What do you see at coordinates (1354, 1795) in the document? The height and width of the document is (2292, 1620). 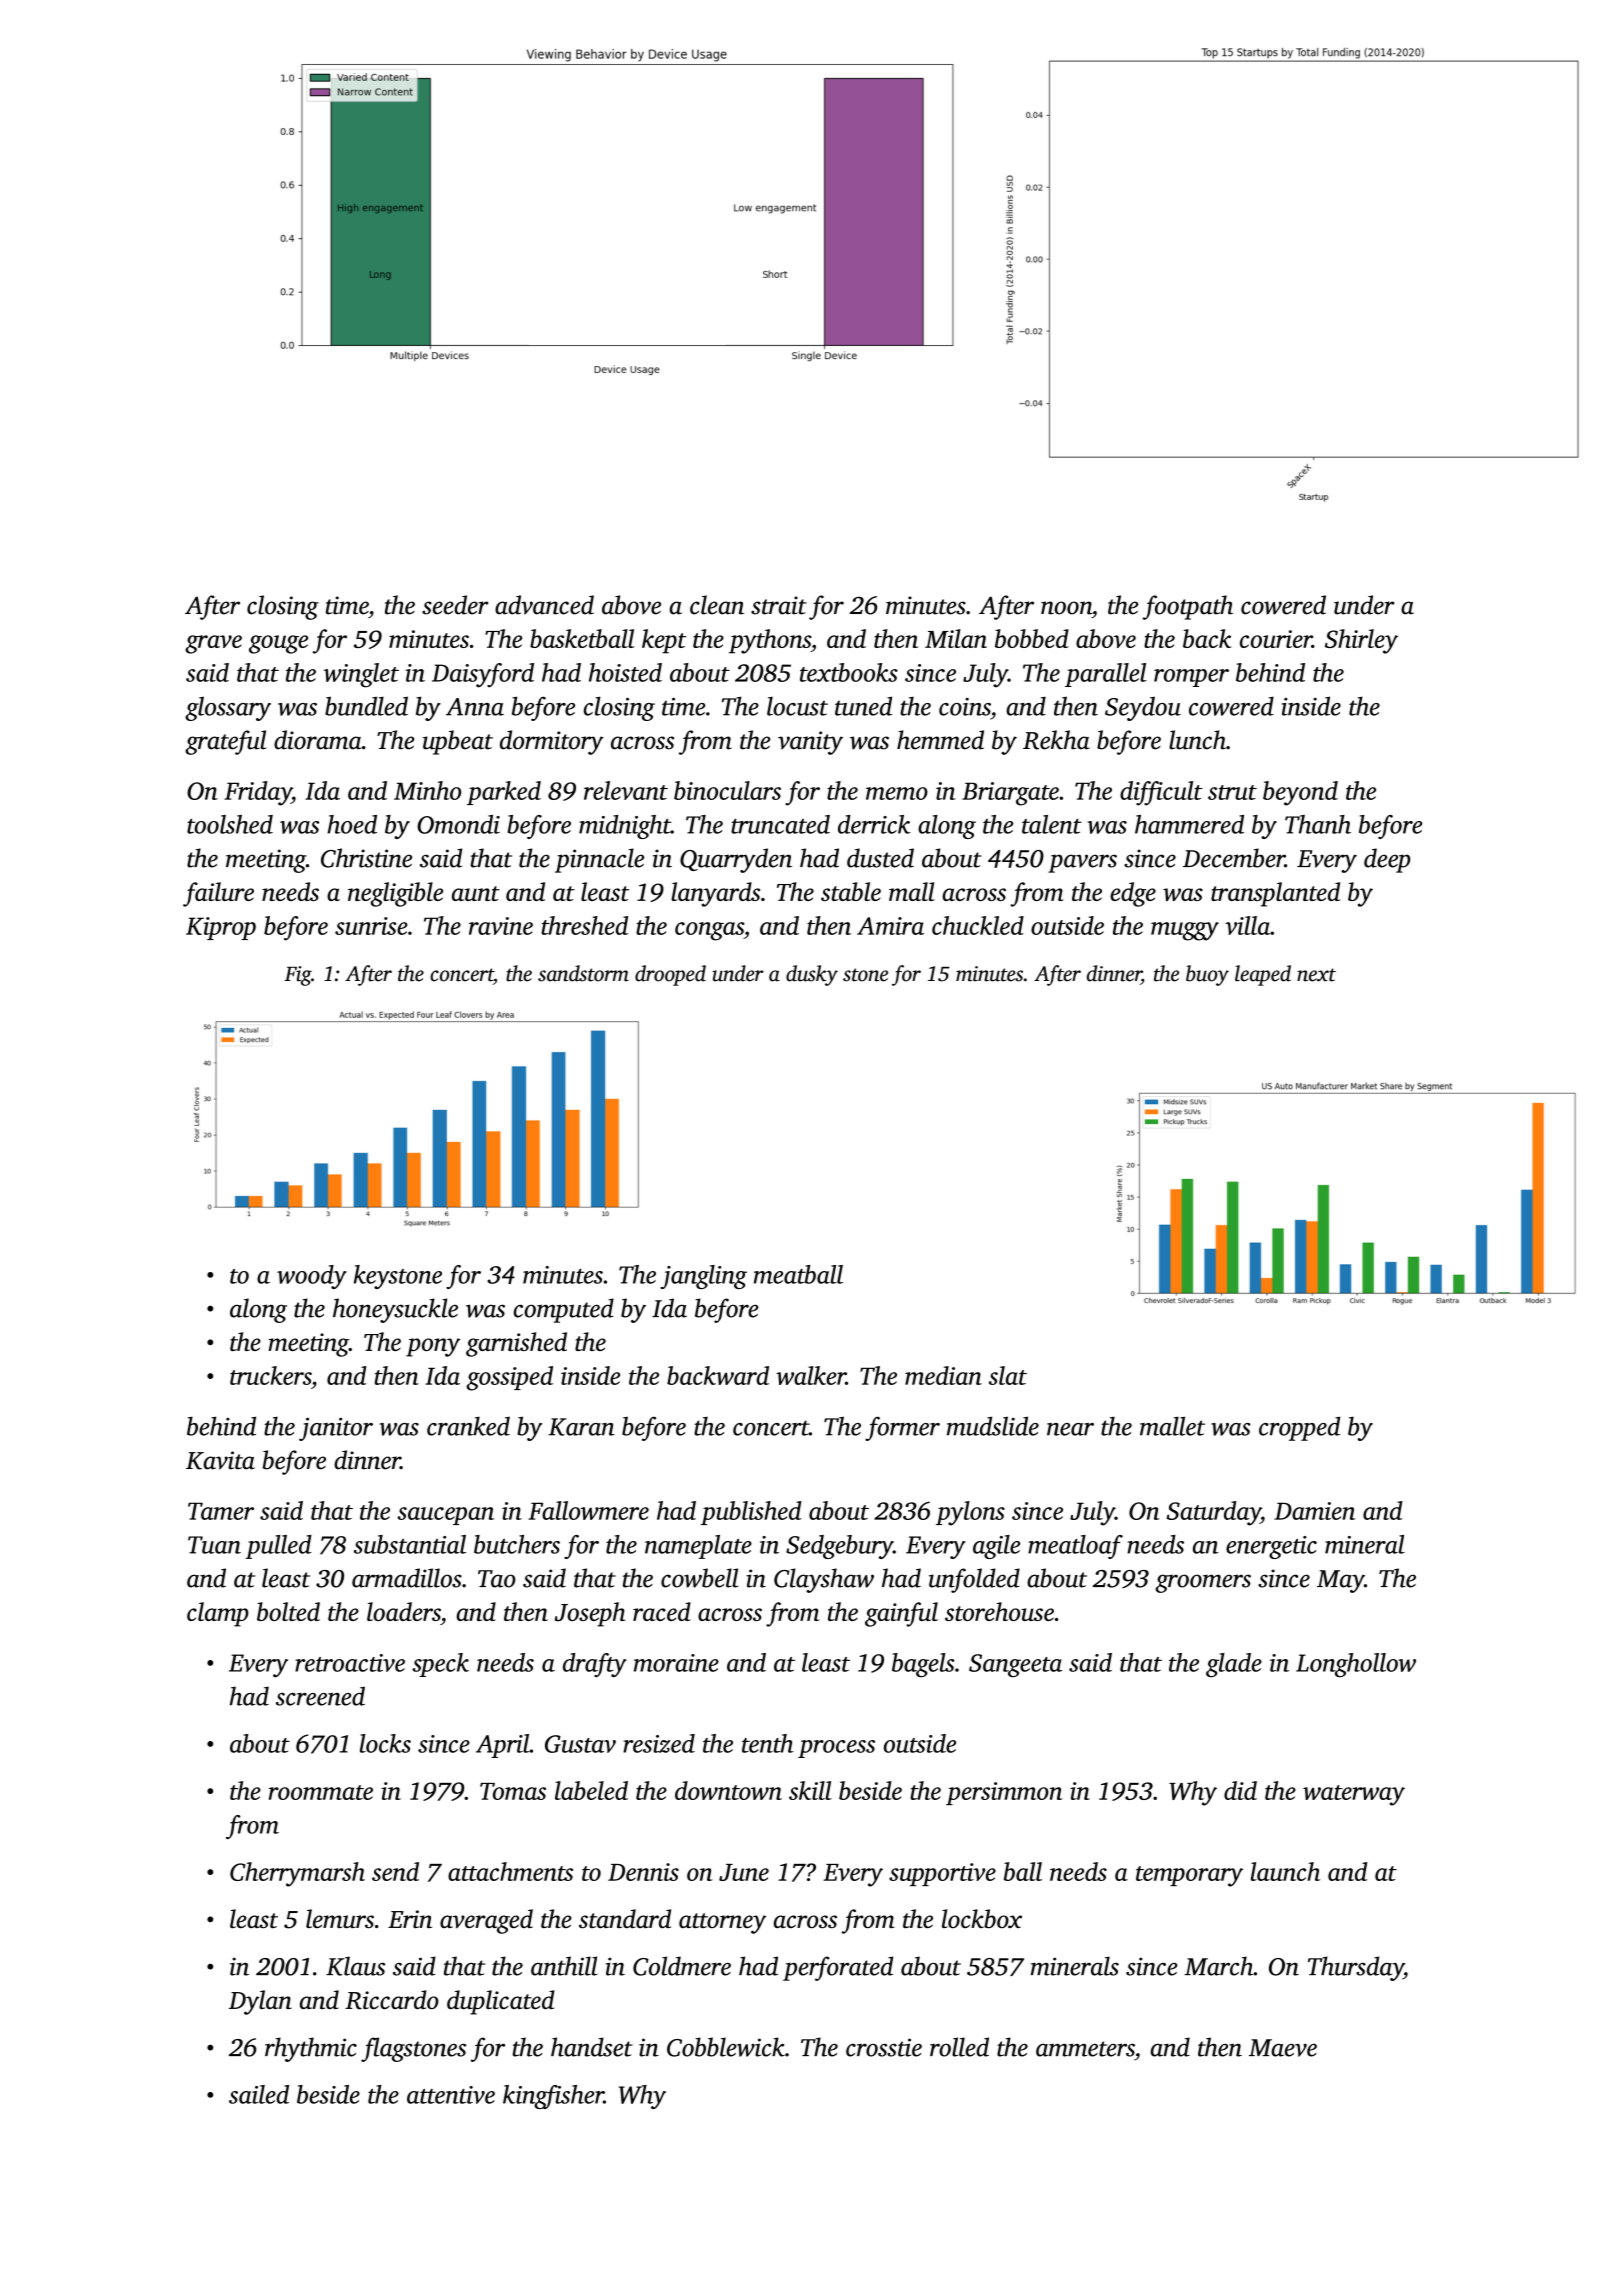 I see `waterway` at bounding box center [1354, 1795].
